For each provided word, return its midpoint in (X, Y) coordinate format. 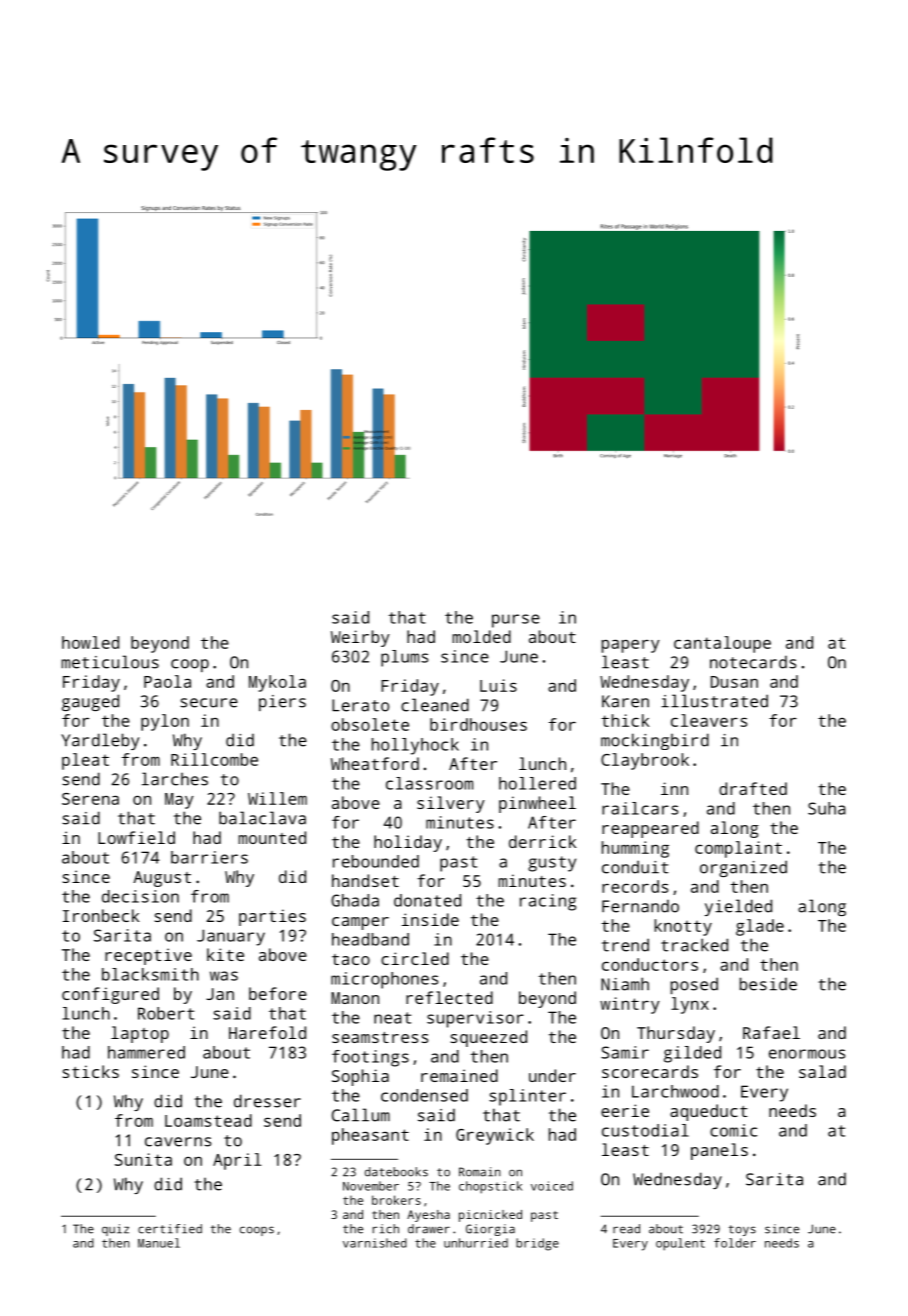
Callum (361, 1115)
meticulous (110, 662)
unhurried (476, 1243)
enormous (807, 1054)
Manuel (159, 1243)
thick (625, 720)
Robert (166, 1013)
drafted (753, 788)
